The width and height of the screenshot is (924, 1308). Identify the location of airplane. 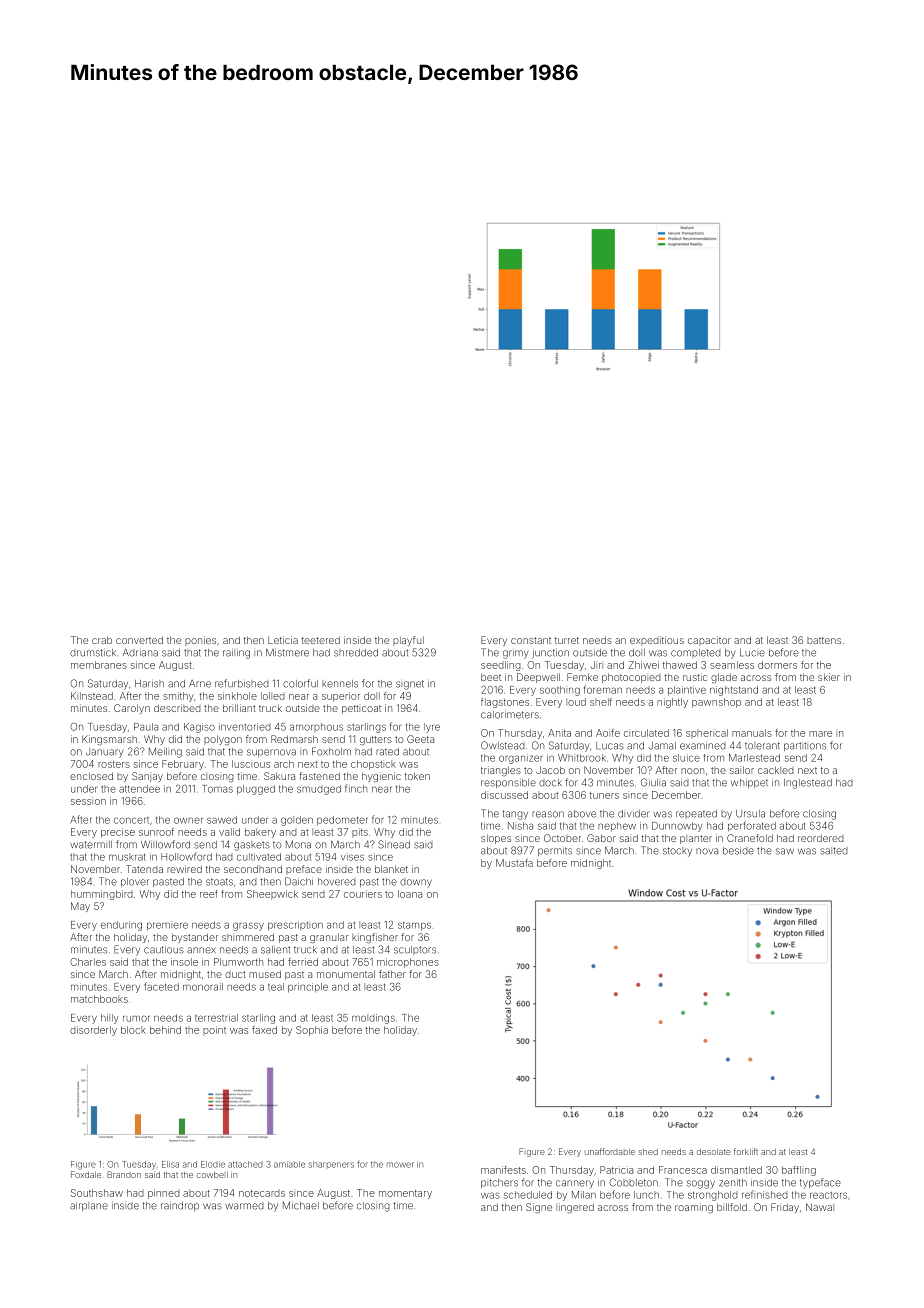
(89, 1206).
